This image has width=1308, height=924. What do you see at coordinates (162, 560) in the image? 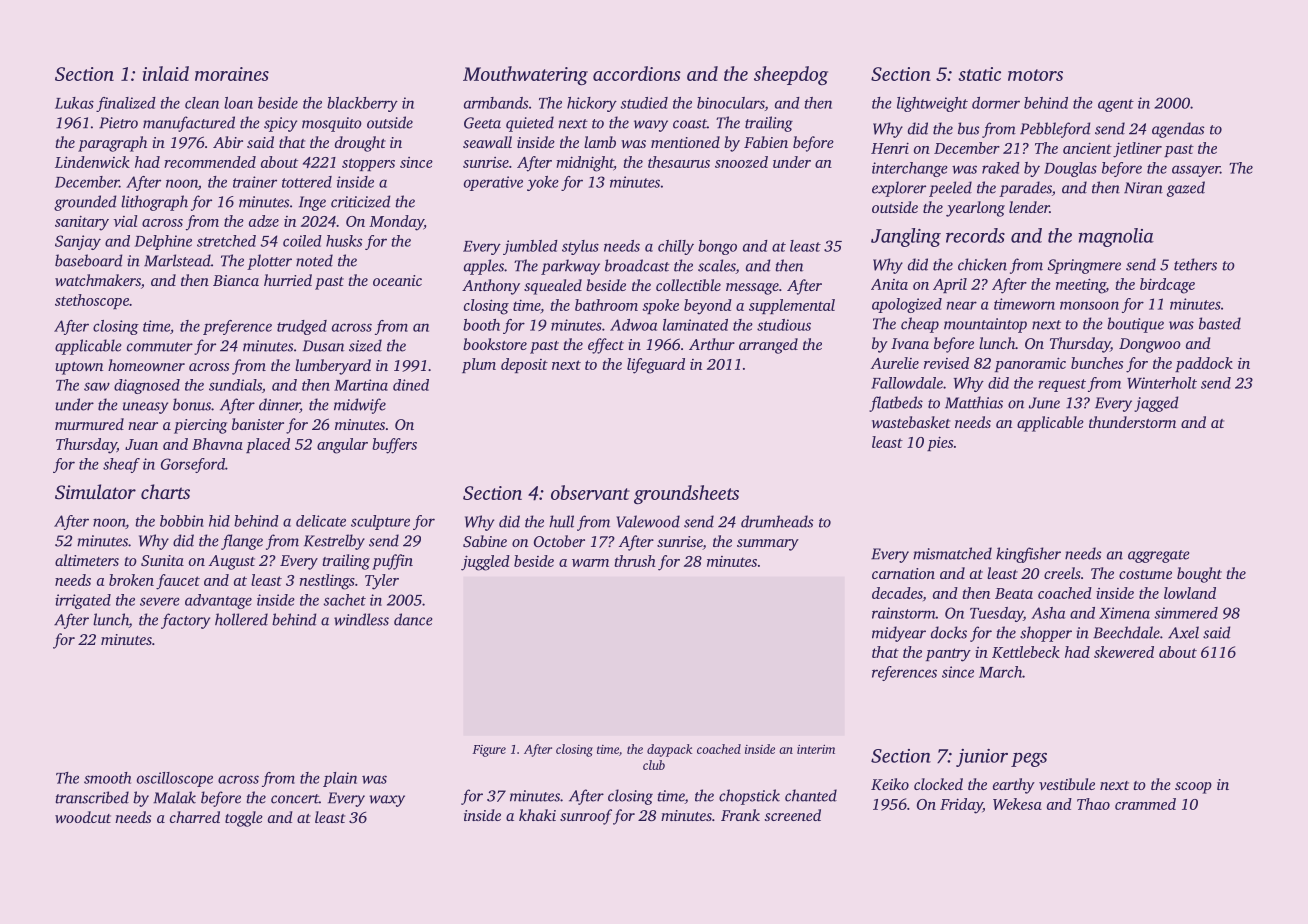
I see `Sunita` at bounding box center [162, 560].
